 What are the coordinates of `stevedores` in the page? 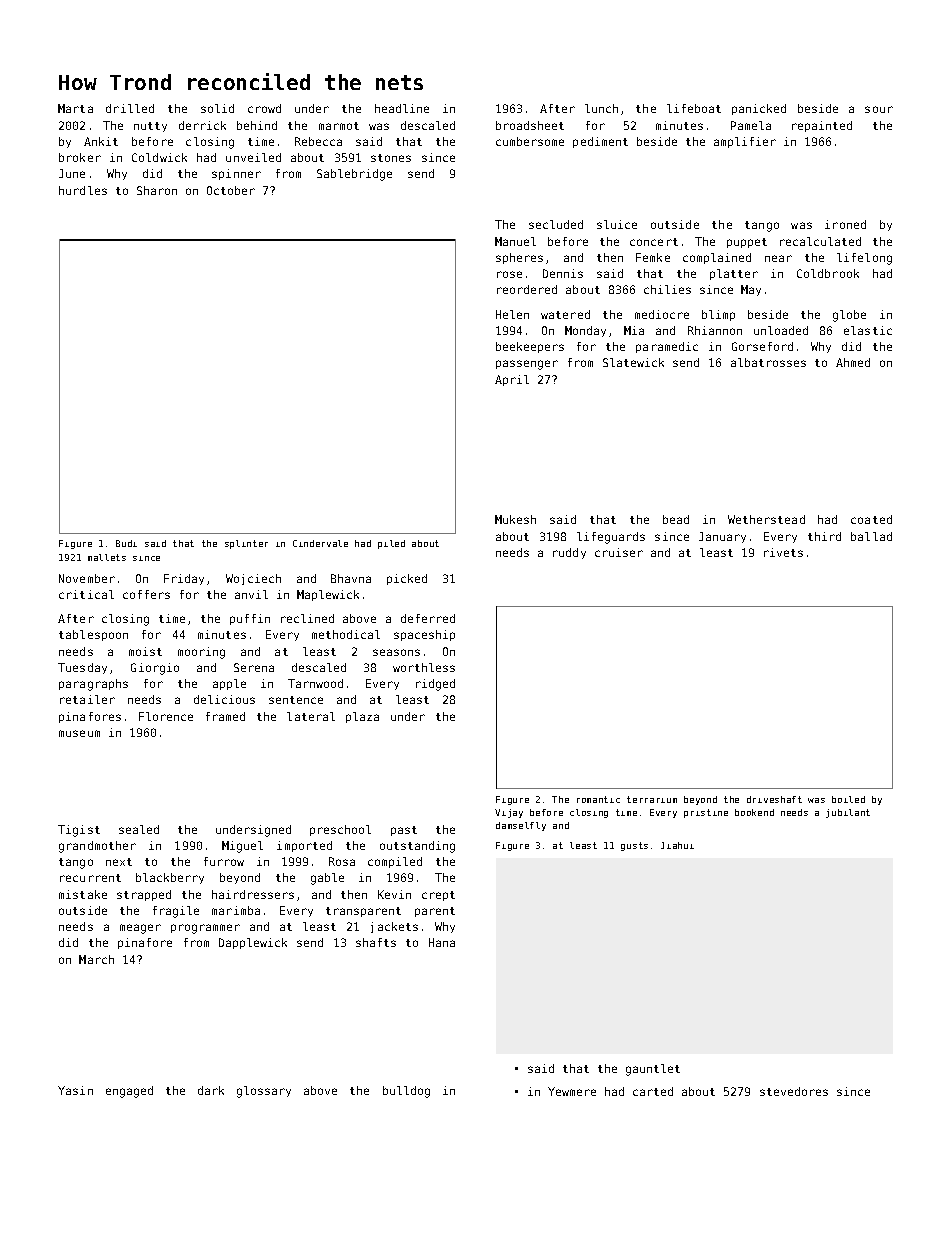 It's located at (794, 1091).
